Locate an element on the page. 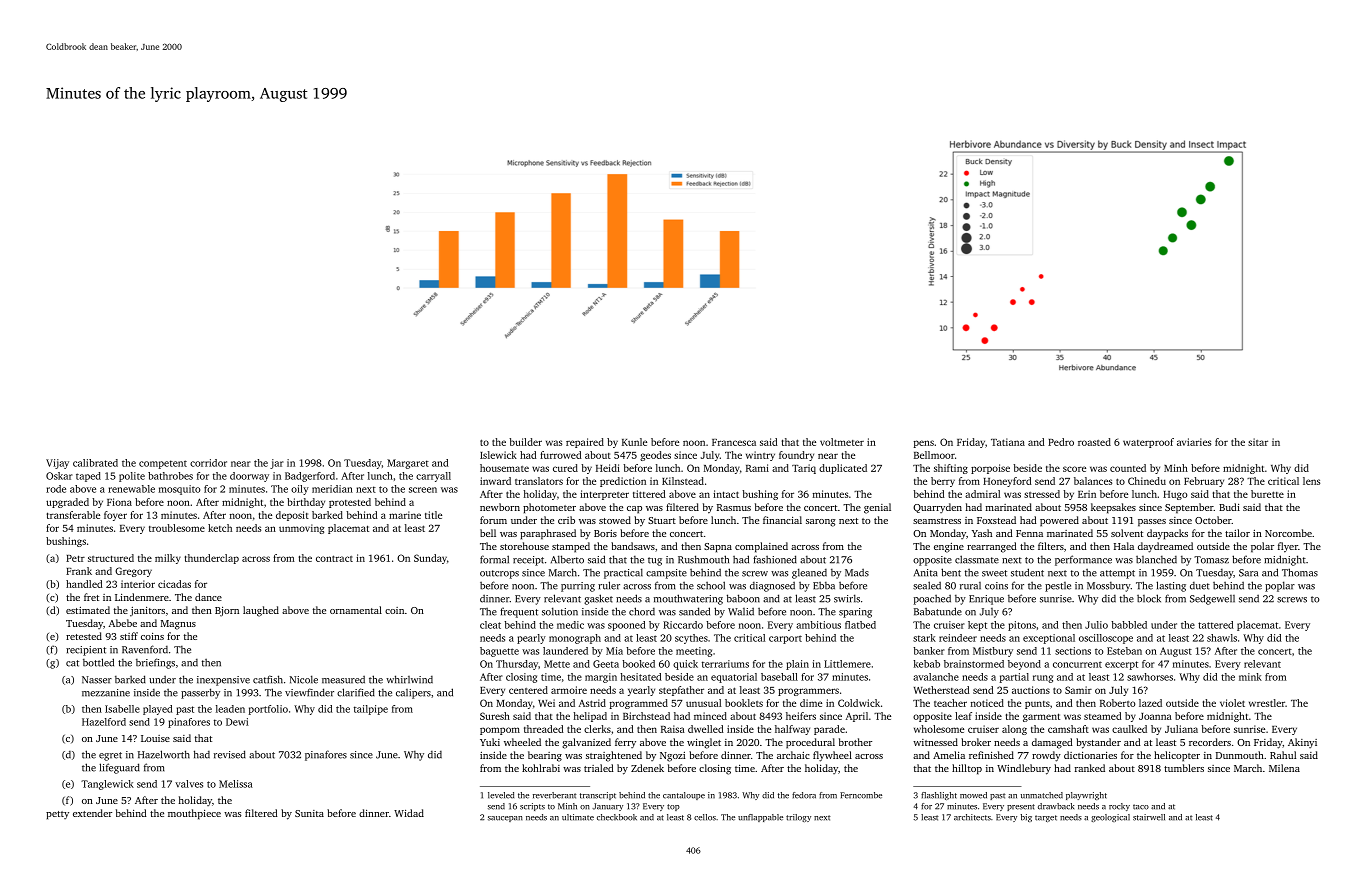  Louise is located at coordinates (155, 738).
